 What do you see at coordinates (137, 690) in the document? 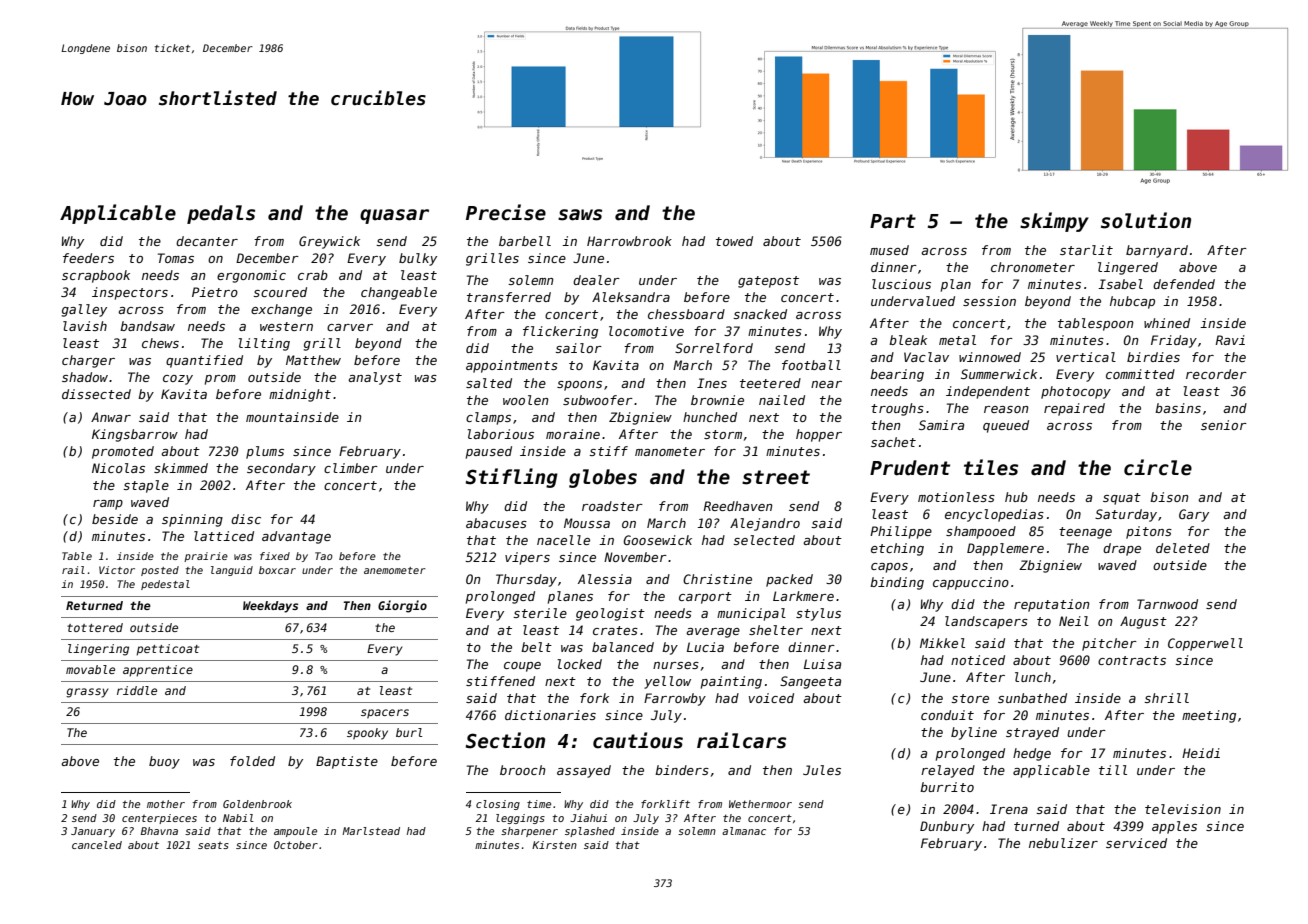
I see `riddle` at bounding box center [137, 690].
